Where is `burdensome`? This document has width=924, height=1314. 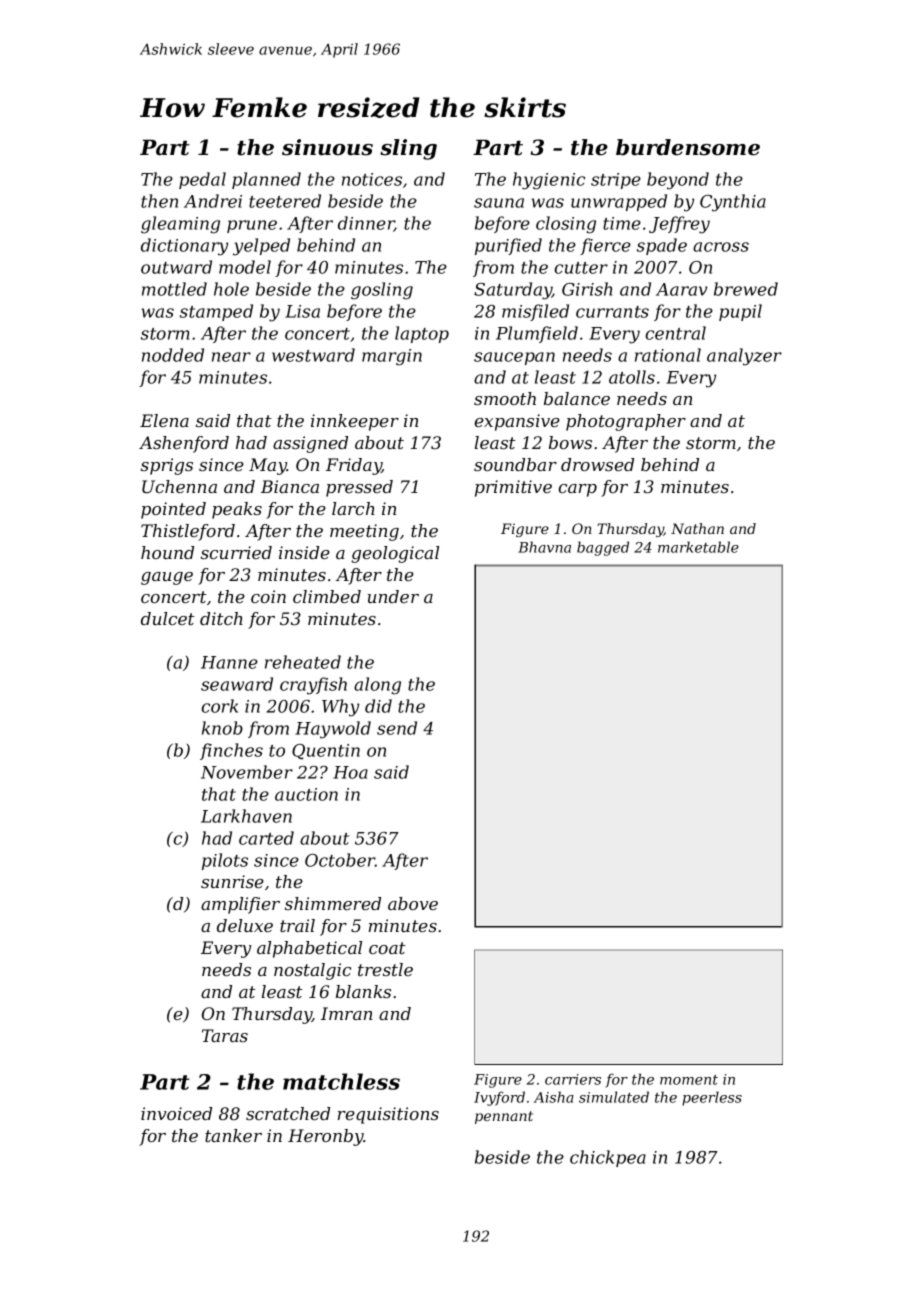 burdensome is located at coordinates (688, 147).
